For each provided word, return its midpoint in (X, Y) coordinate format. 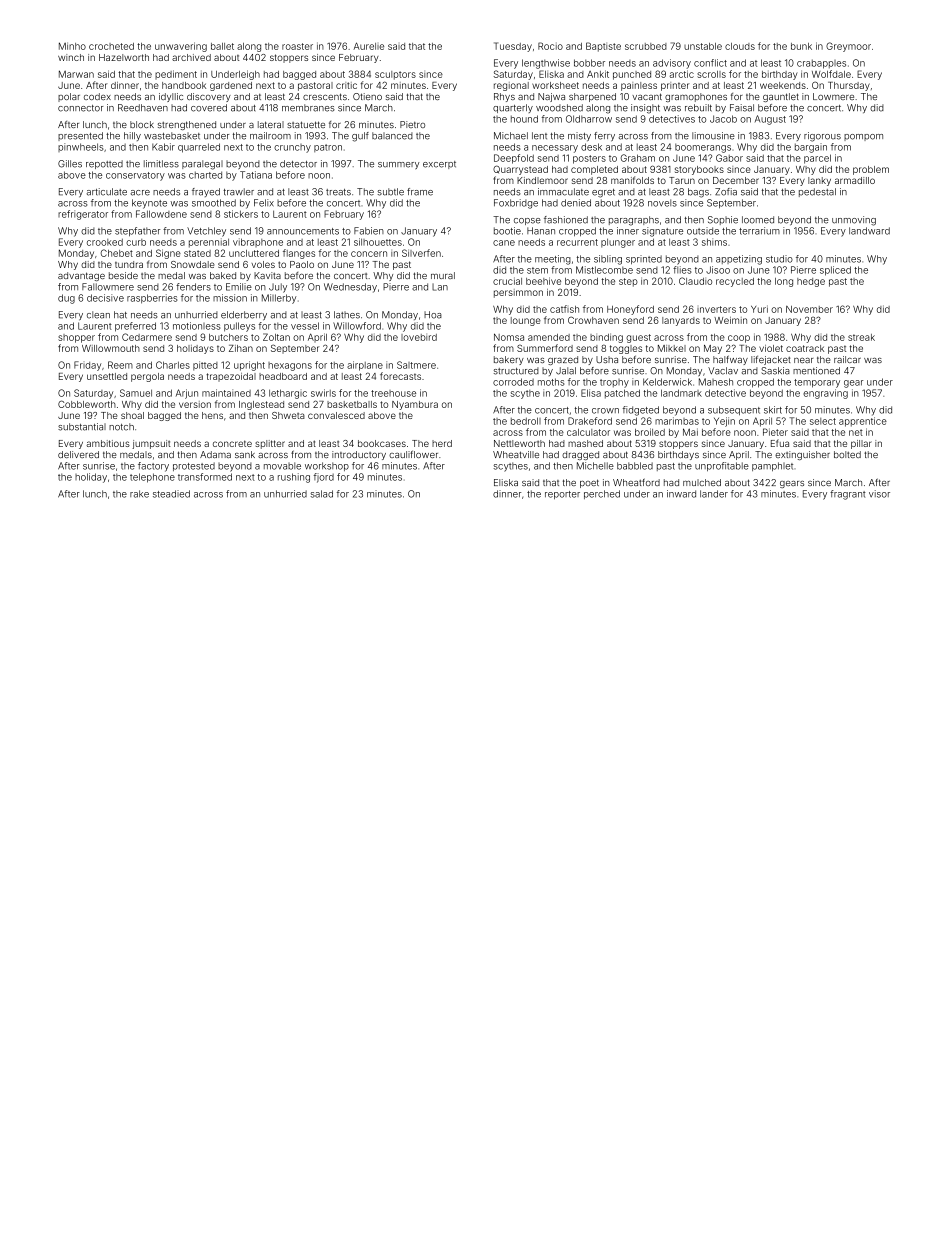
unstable (703, 46)
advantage (81, 276)
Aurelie (368, 46)
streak (861, 337)
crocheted (111, 46)
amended (549, 337)
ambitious (108, 443)
